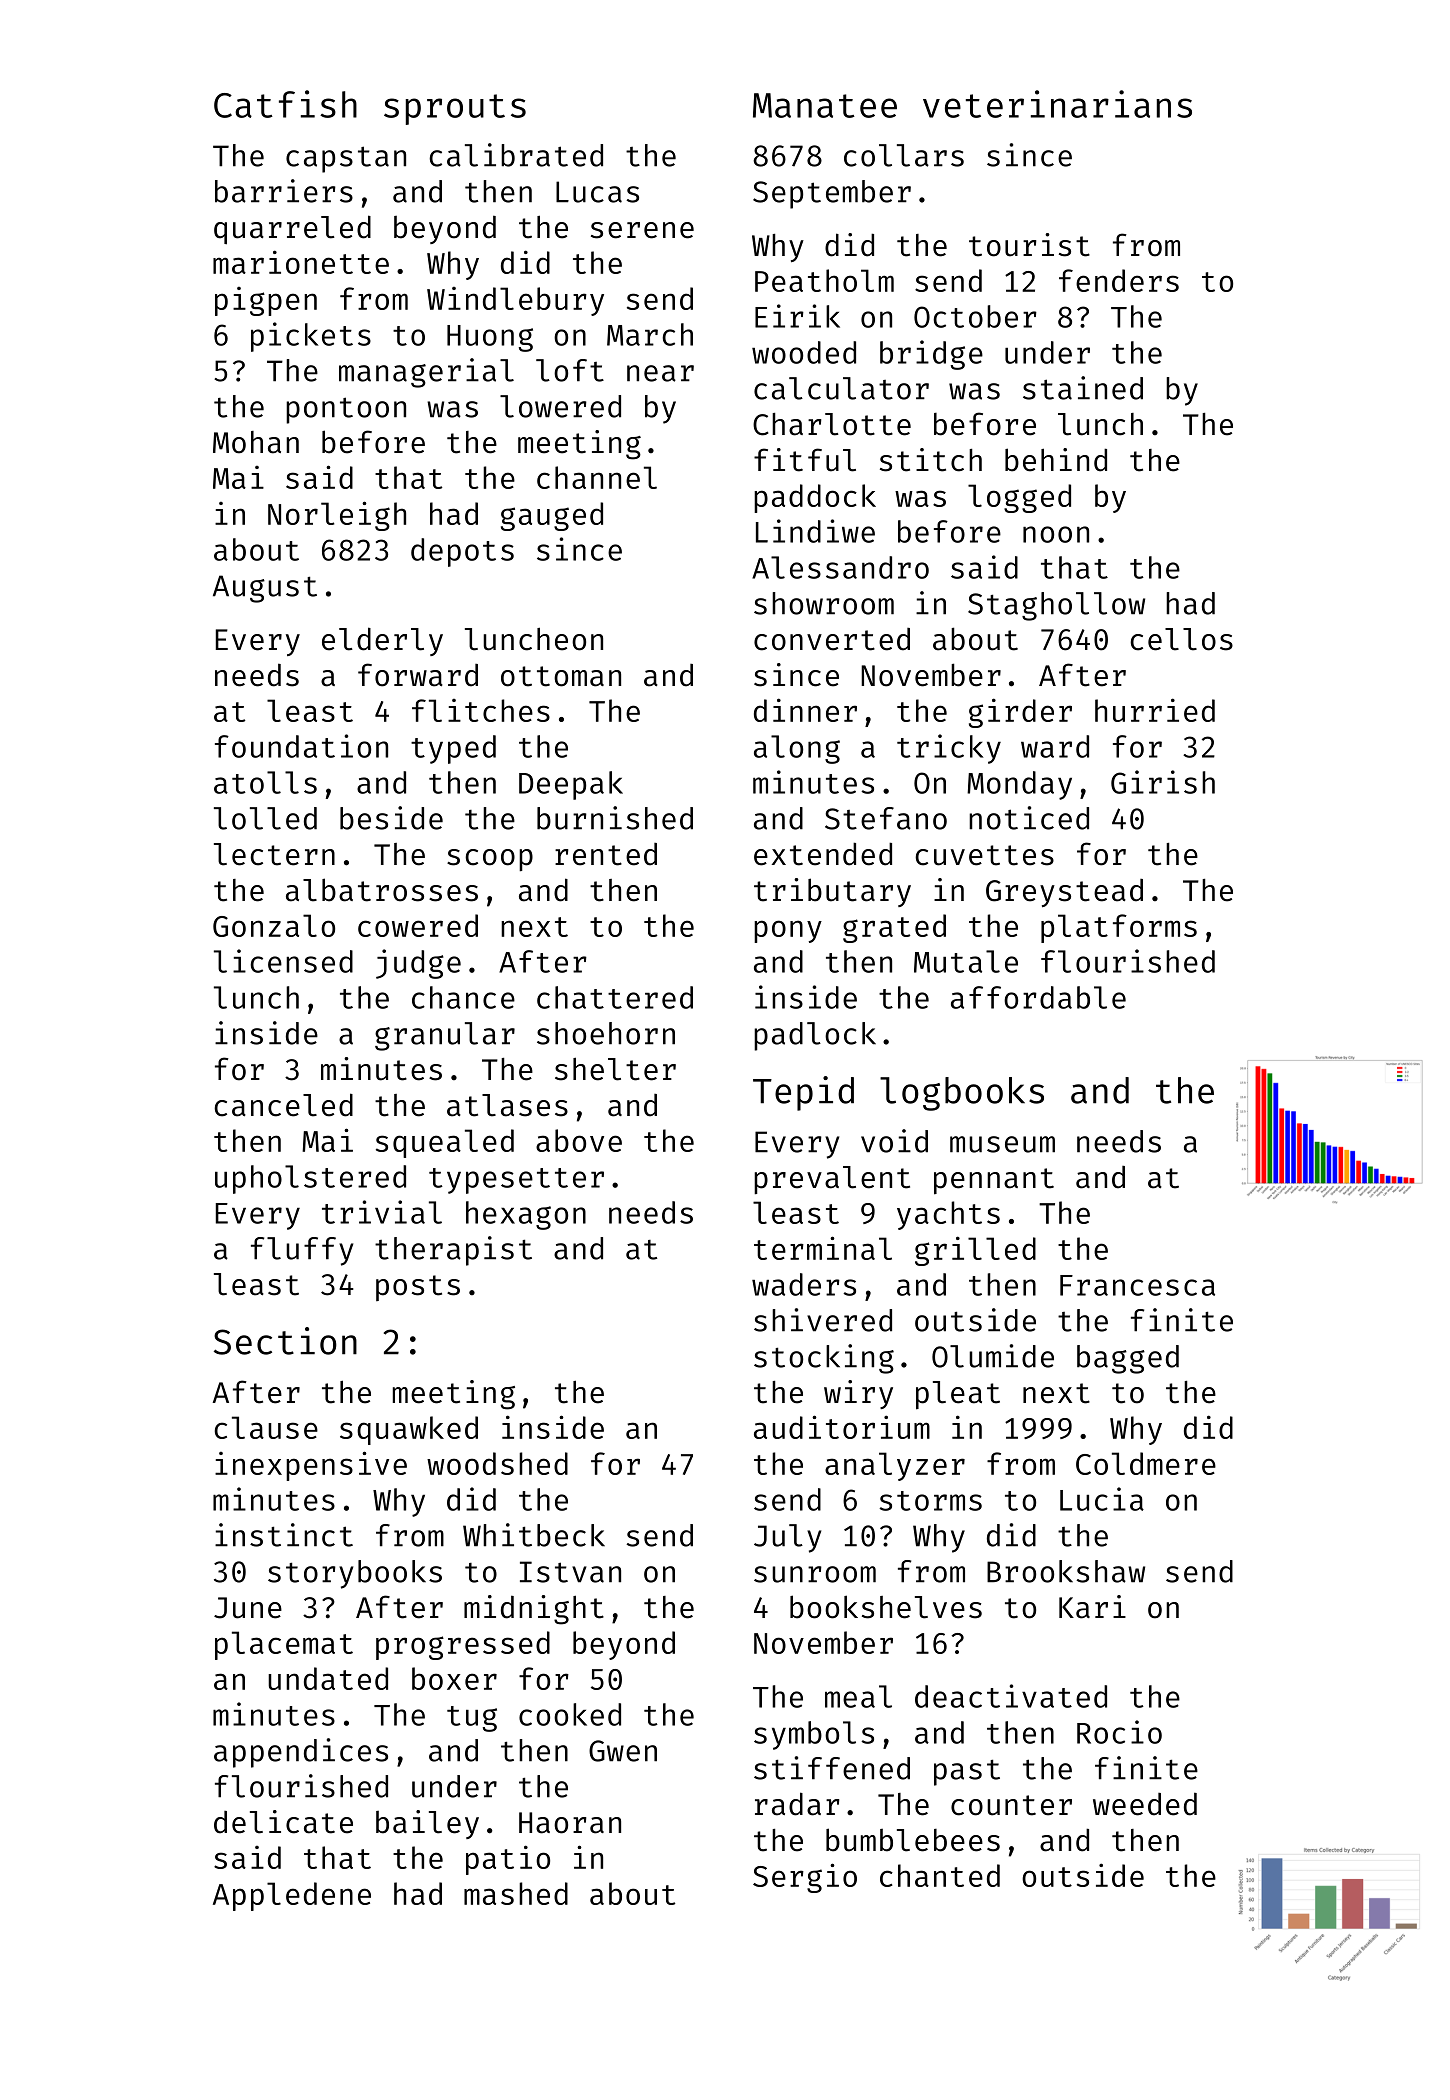  What do you see at coordinates (1119, 280) in the image?
I see `fenders` at bounding box center [1119, 280].
